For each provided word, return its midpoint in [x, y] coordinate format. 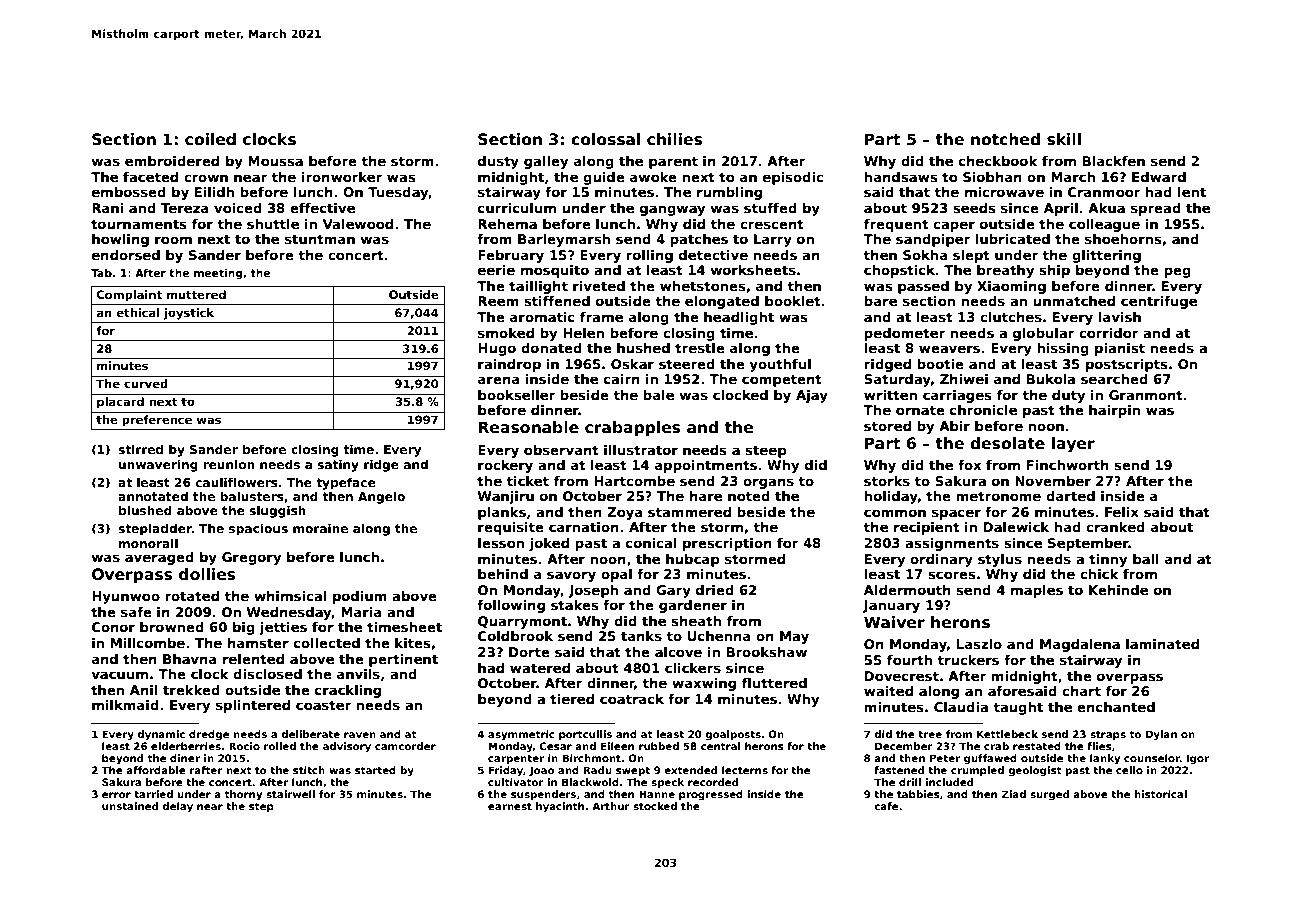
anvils [358, 674]
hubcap [693, 560]
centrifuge [1159, 302]
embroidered [172, 161]
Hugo [497, 349]
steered [687, 364]
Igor [1198, 759]
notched [1005, 139]
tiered [572, 699]
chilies [675, 139]
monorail [148, 543]
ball [1146, 559]
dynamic [161, 735]
